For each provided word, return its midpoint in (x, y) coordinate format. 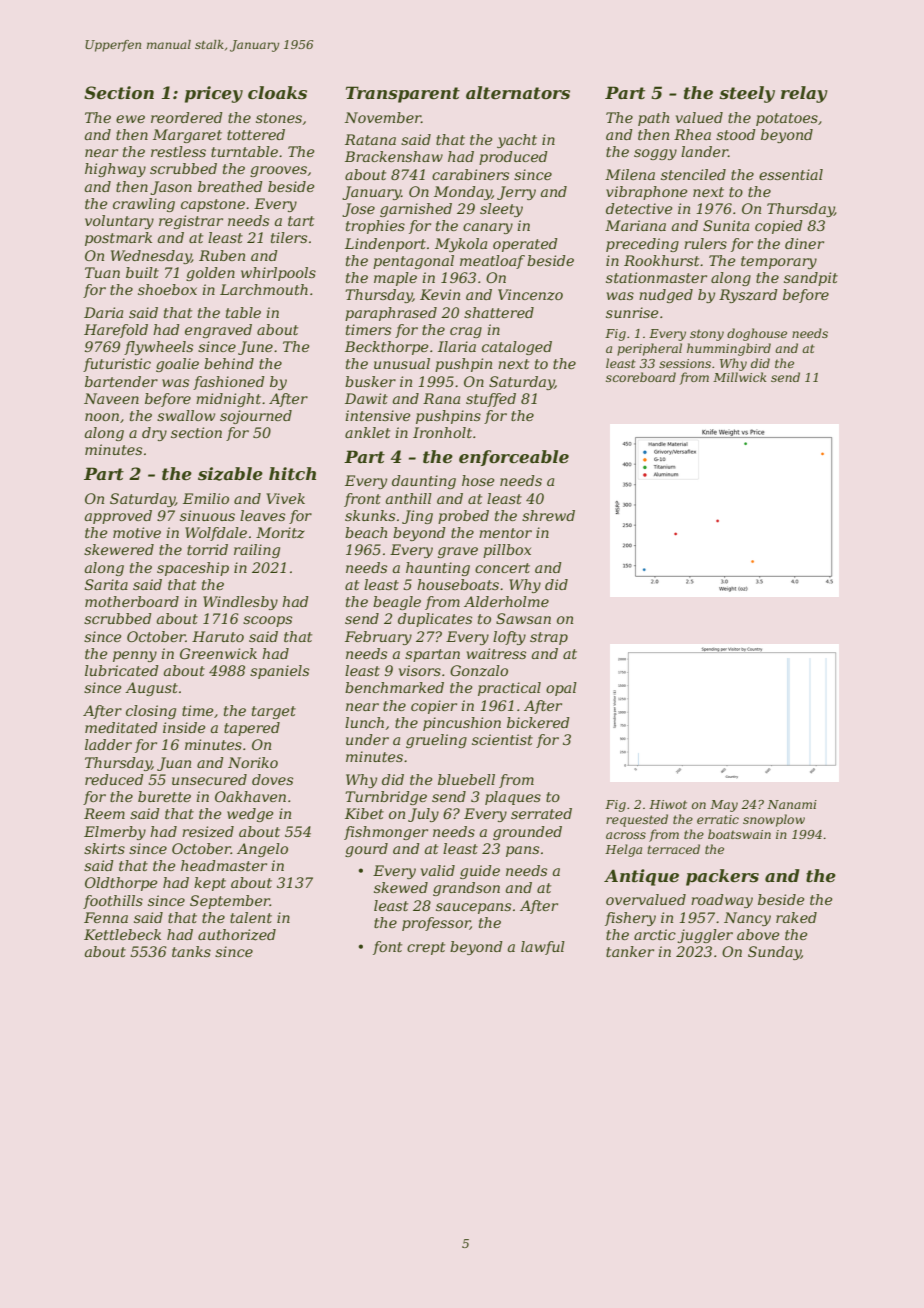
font (387, 948)
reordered (187, 117)
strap (549, 638)
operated (525, 245)
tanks (191, 951)
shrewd (548, 515)
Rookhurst (661, 260)
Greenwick (218, 653)
